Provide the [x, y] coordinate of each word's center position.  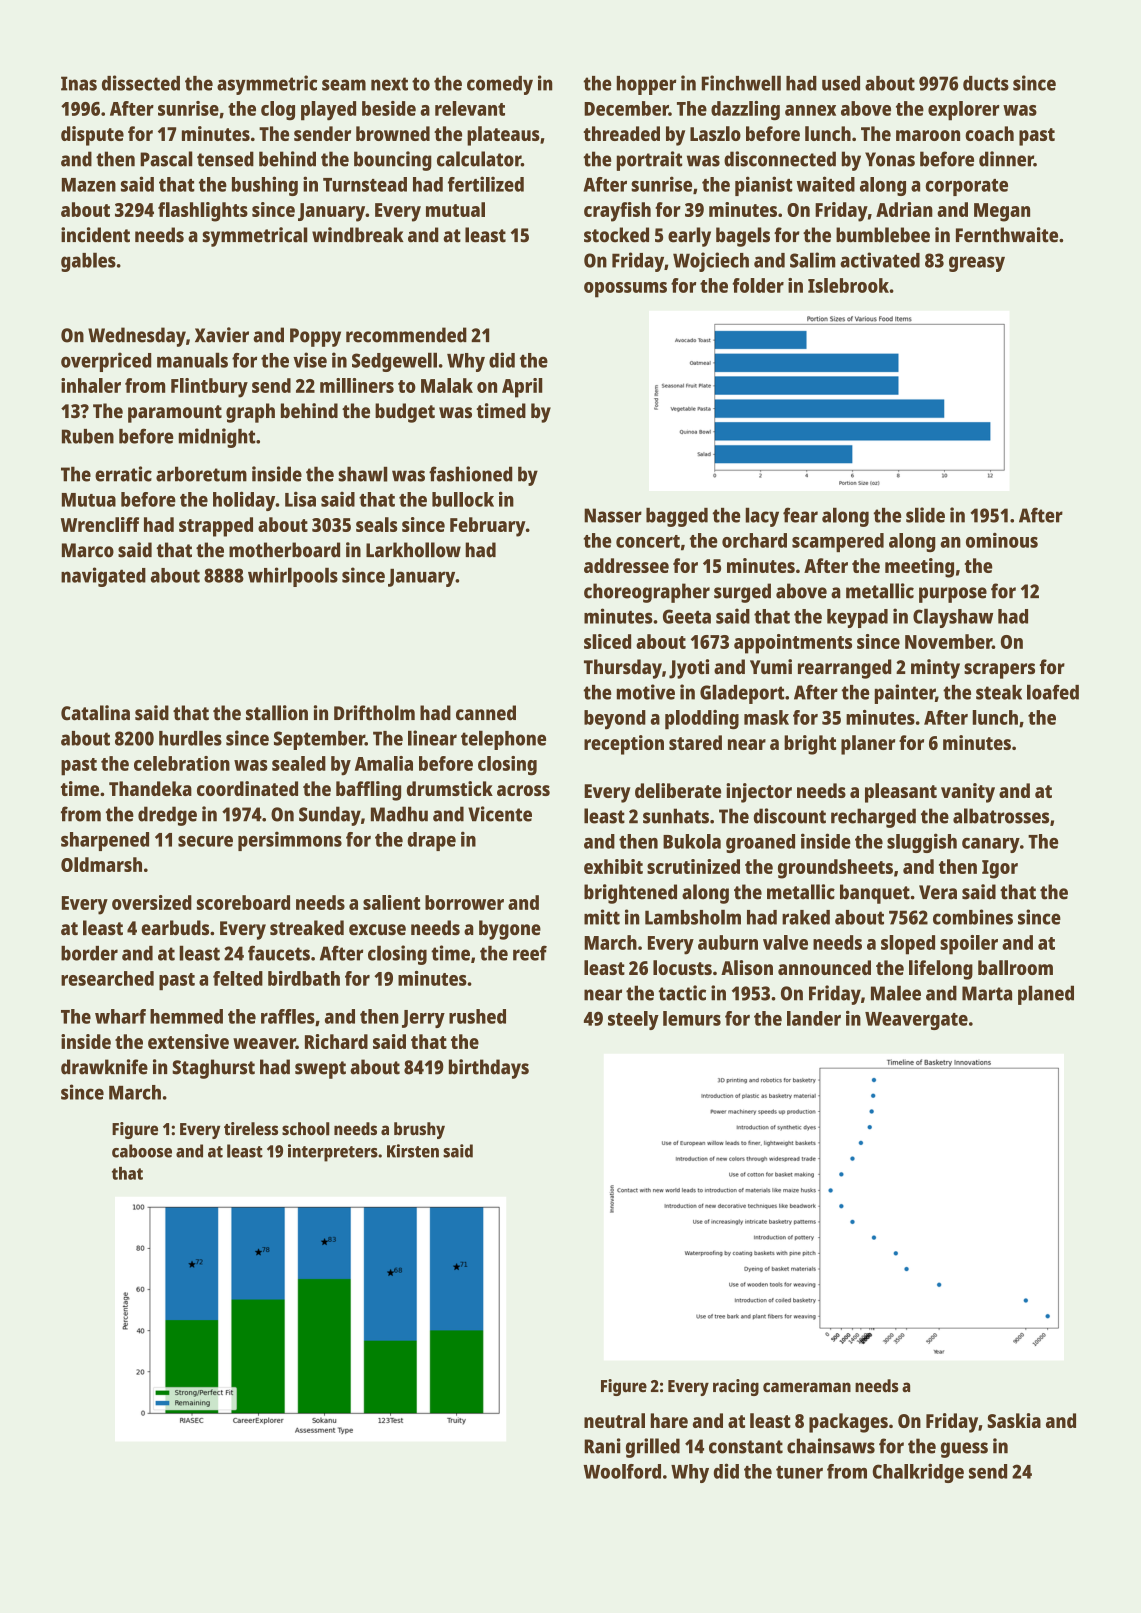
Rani [602, 1446]
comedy [500, 85]
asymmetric [267, 85]
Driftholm [374, 713]
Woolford [622, 1471]
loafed [1053, 692]
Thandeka [150, 788]
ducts [986, 83]
